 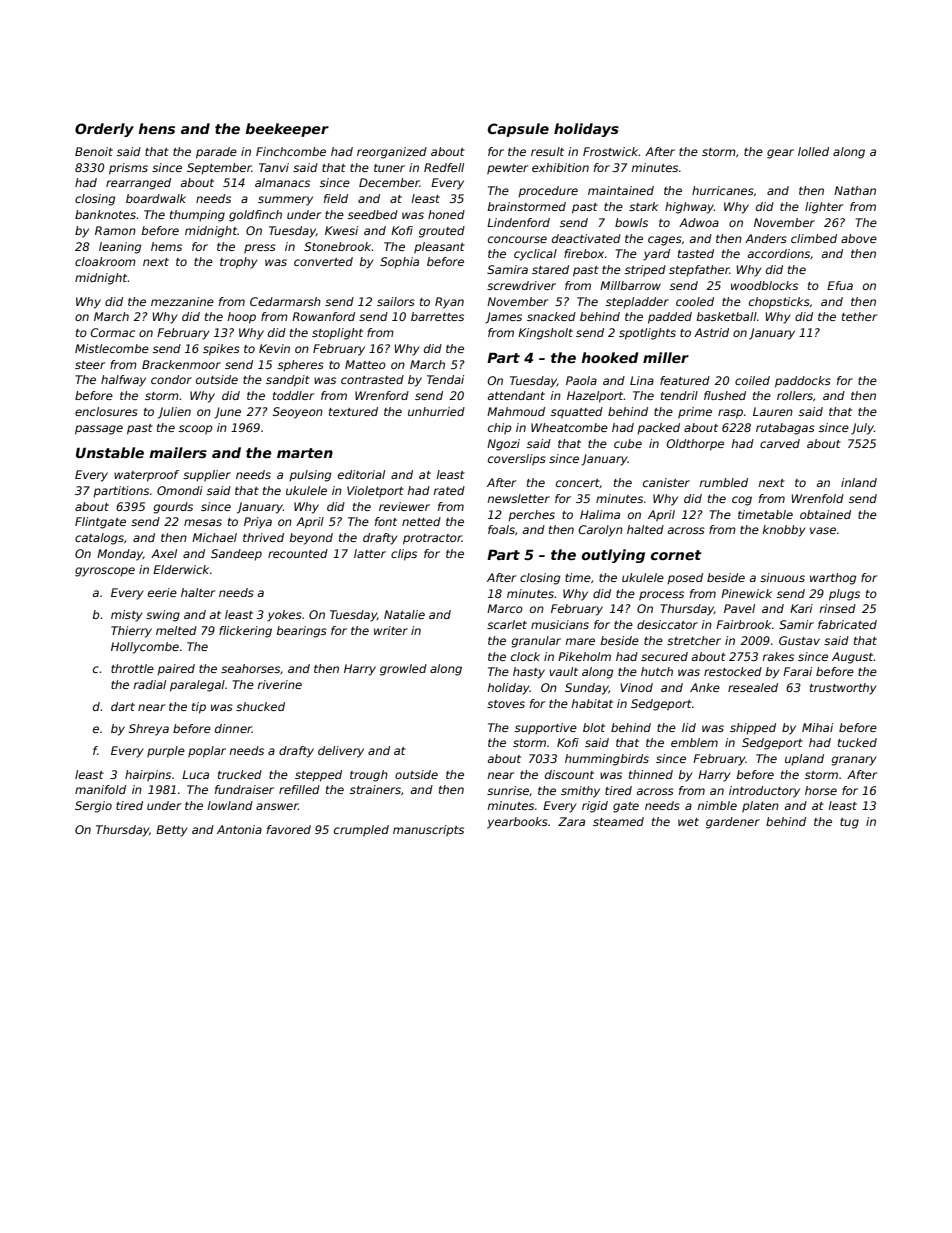 I want to click on Pinewick, so click(x=746, y=593).
